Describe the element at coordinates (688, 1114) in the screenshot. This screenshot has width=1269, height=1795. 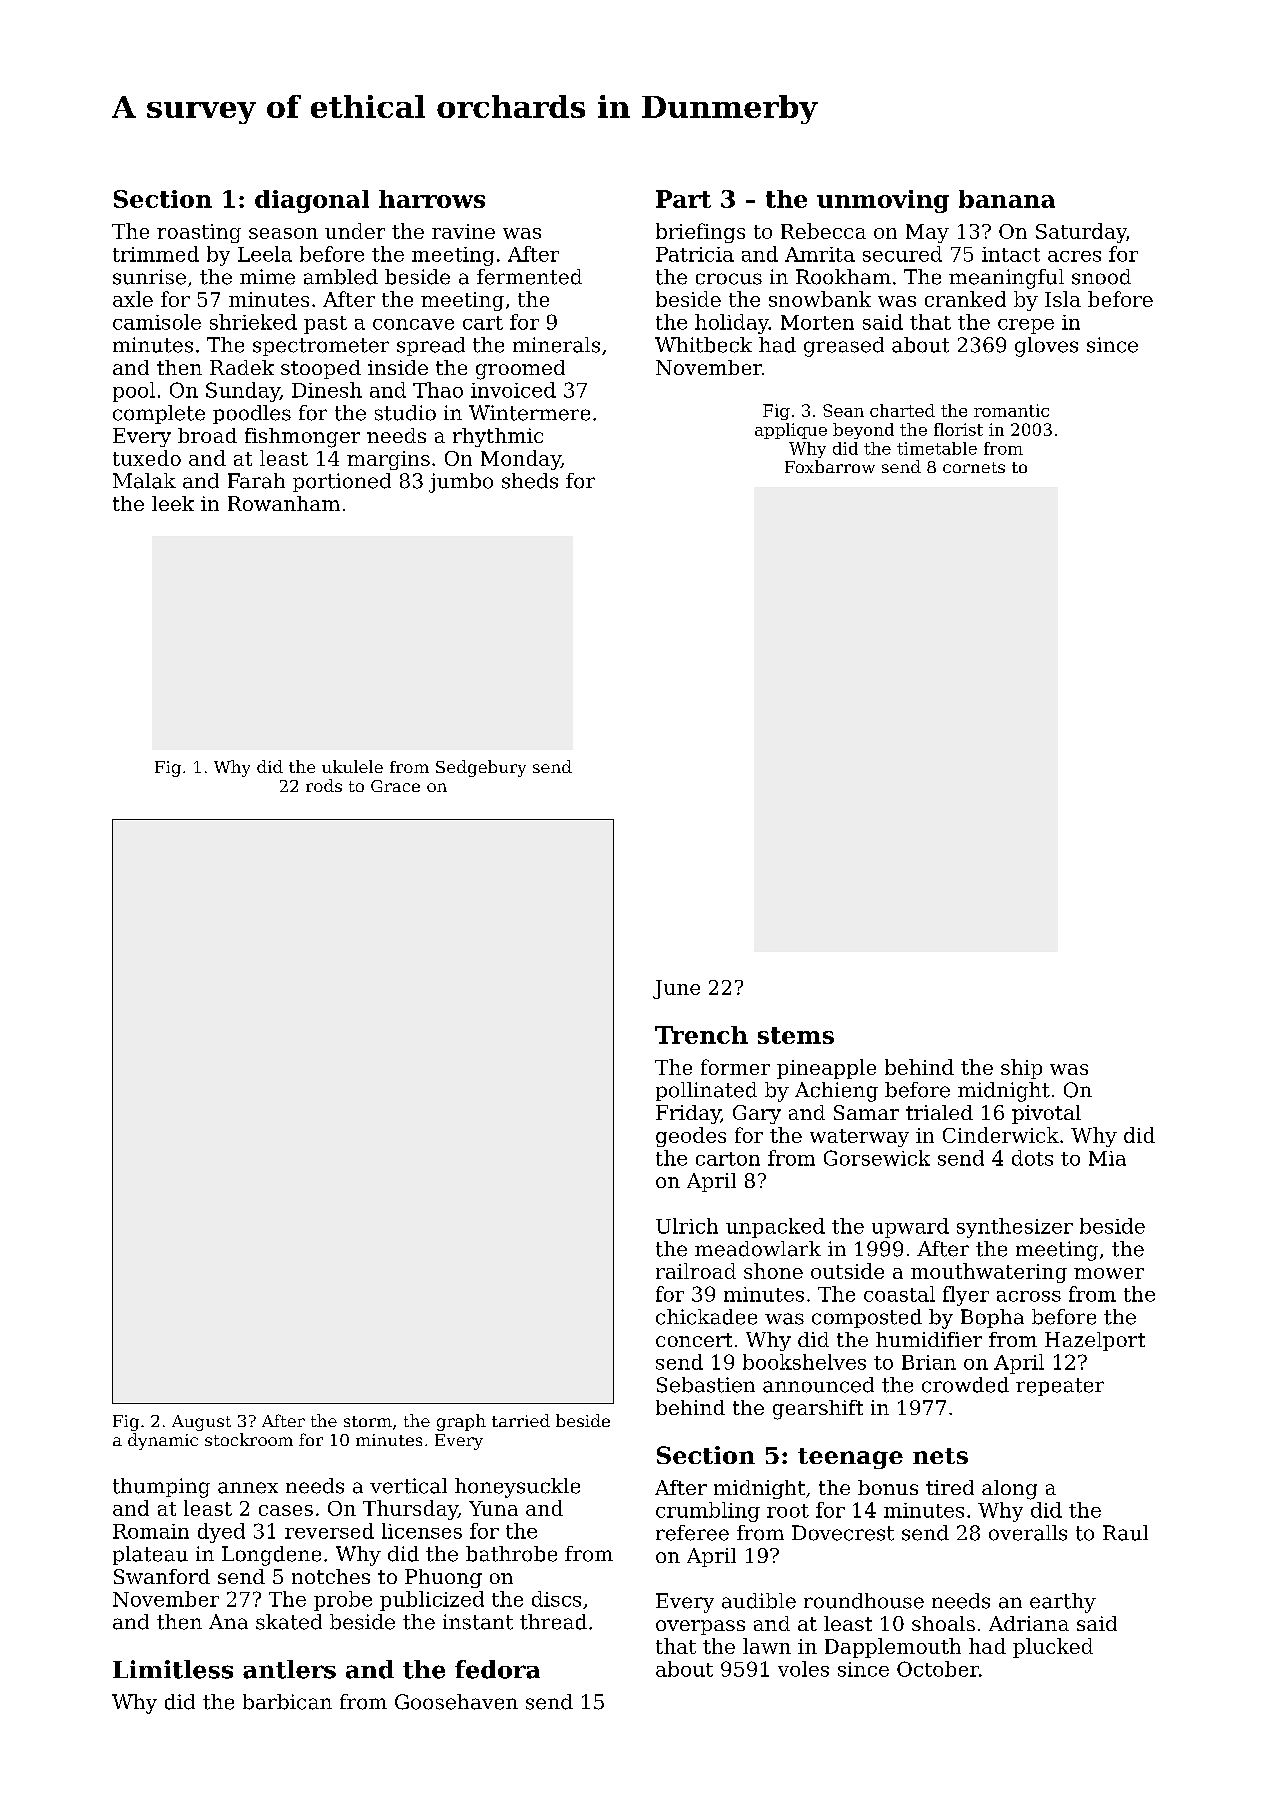
I see `Friday` at that location.
